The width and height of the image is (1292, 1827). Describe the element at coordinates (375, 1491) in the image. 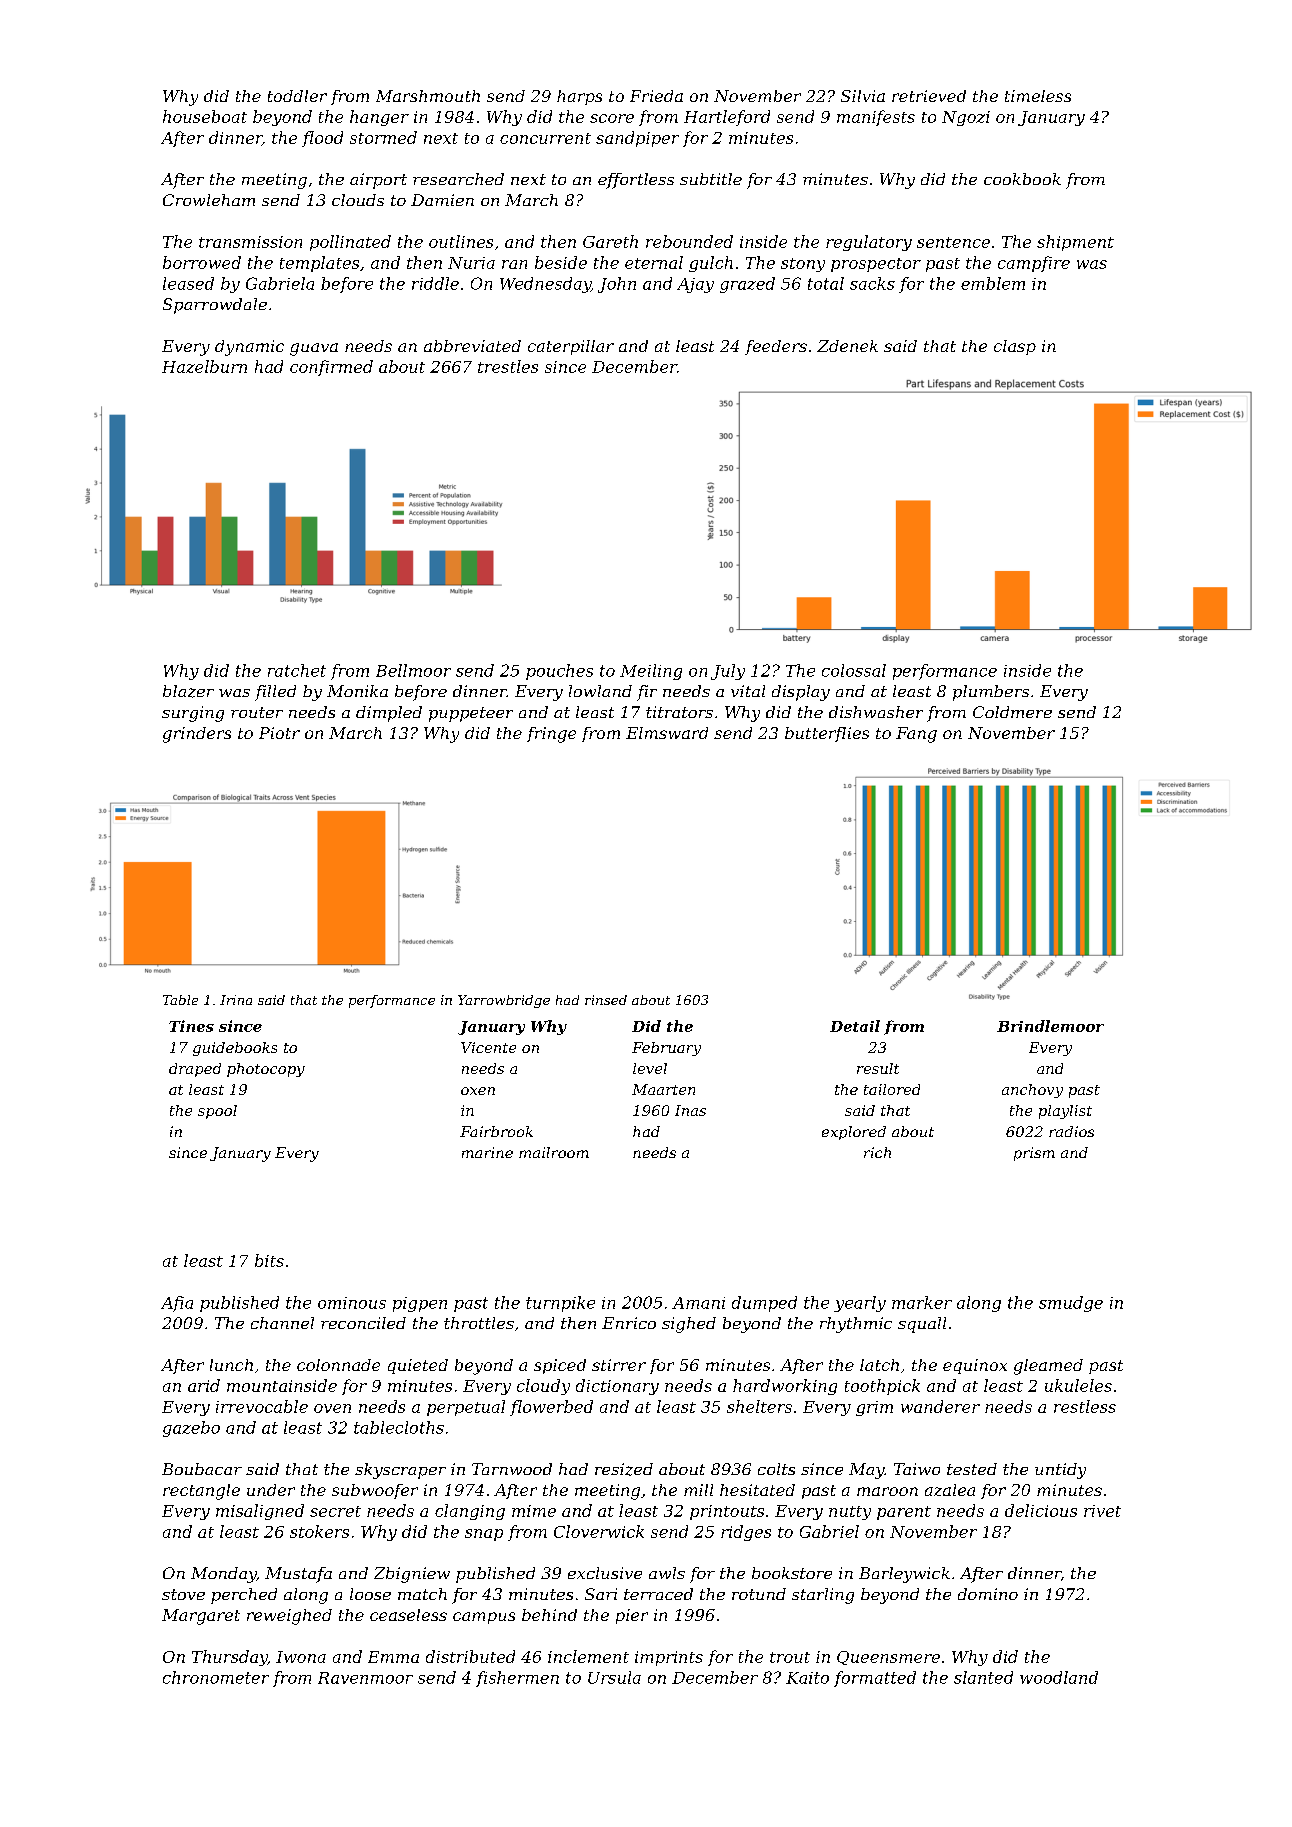

I see `subwoofer` at that location.
